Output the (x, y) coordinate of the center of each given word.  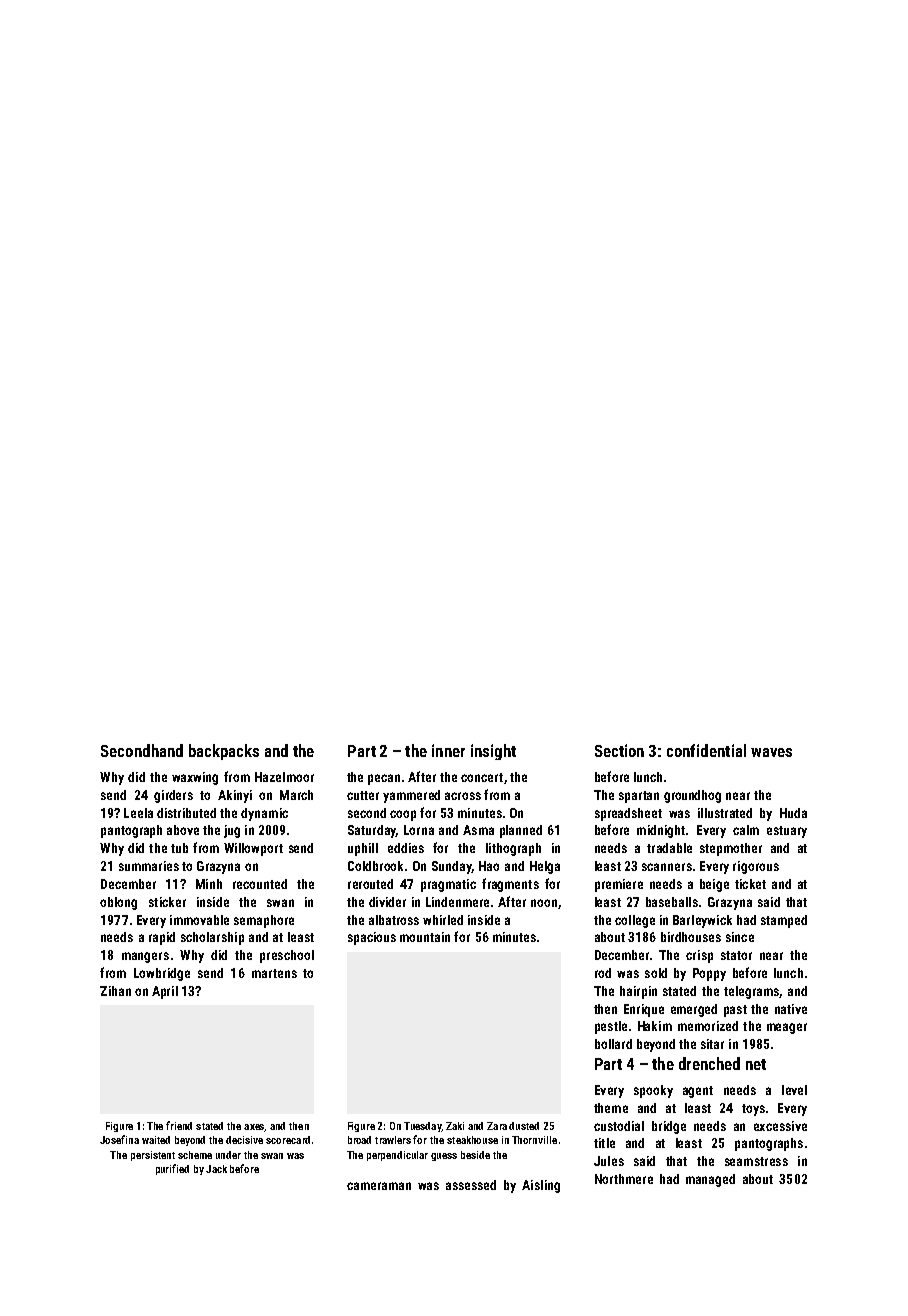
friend (179, 1125)
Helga (545, 867)
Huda (793, 813)
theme (611, 1108)
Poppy (709, 974)
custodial (619, 1126)
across (463, 796)
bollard (613, 1044)
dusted (524, 1126)
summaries (149, 866)
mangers (145, 957)
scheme (195, 1155)
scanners (667, 867)
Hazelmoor (284, 777)
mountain (425, 937)
